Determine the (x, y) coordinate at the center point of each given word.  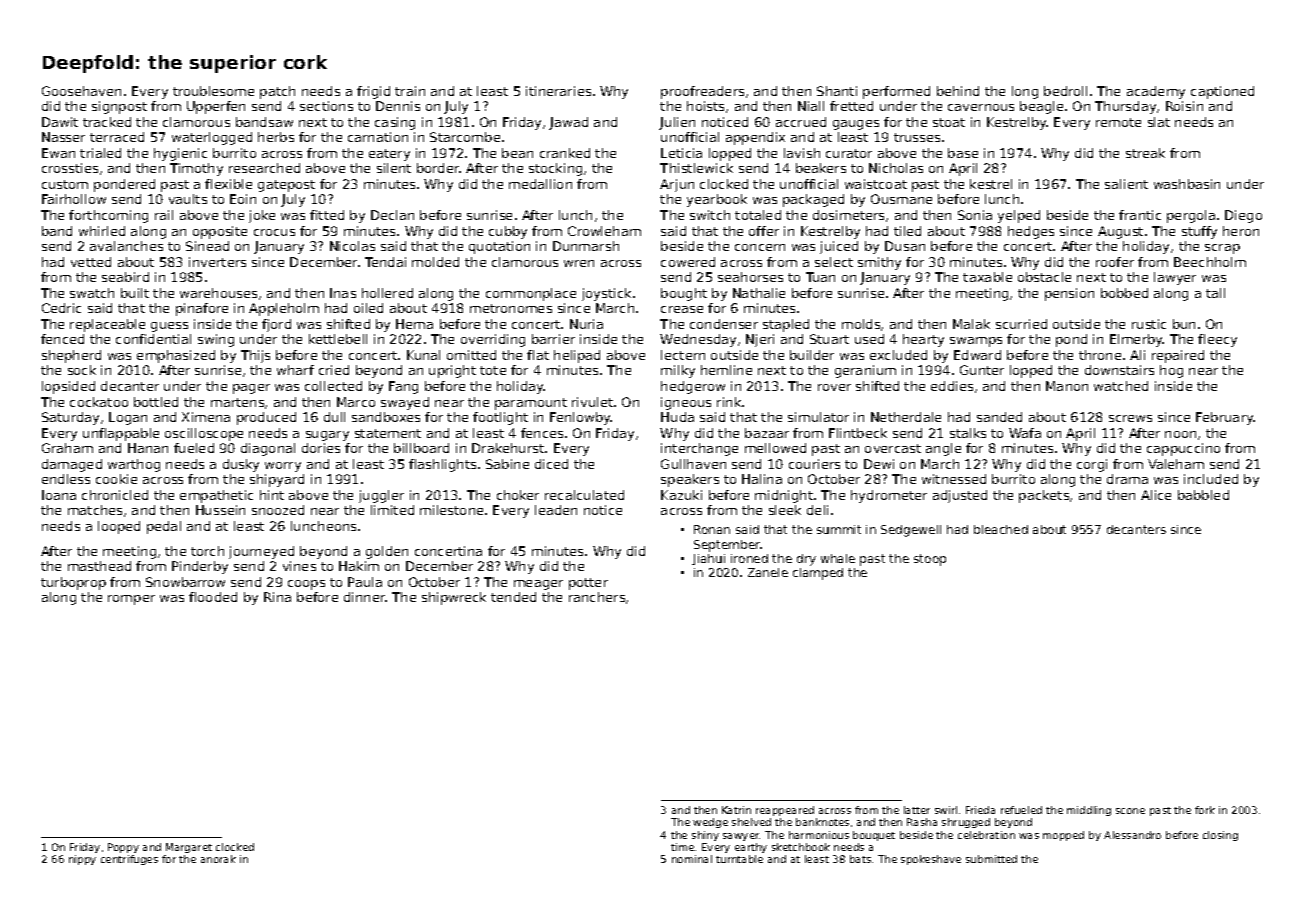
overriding (493, 340)
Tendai (385, 262)
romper (131, 600)
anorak (218, 859)
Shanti (837, 91)
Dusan (905, 246)
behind (958, 91)
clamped (818, 574)
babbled (1203, 495)
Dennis (398, 106)
